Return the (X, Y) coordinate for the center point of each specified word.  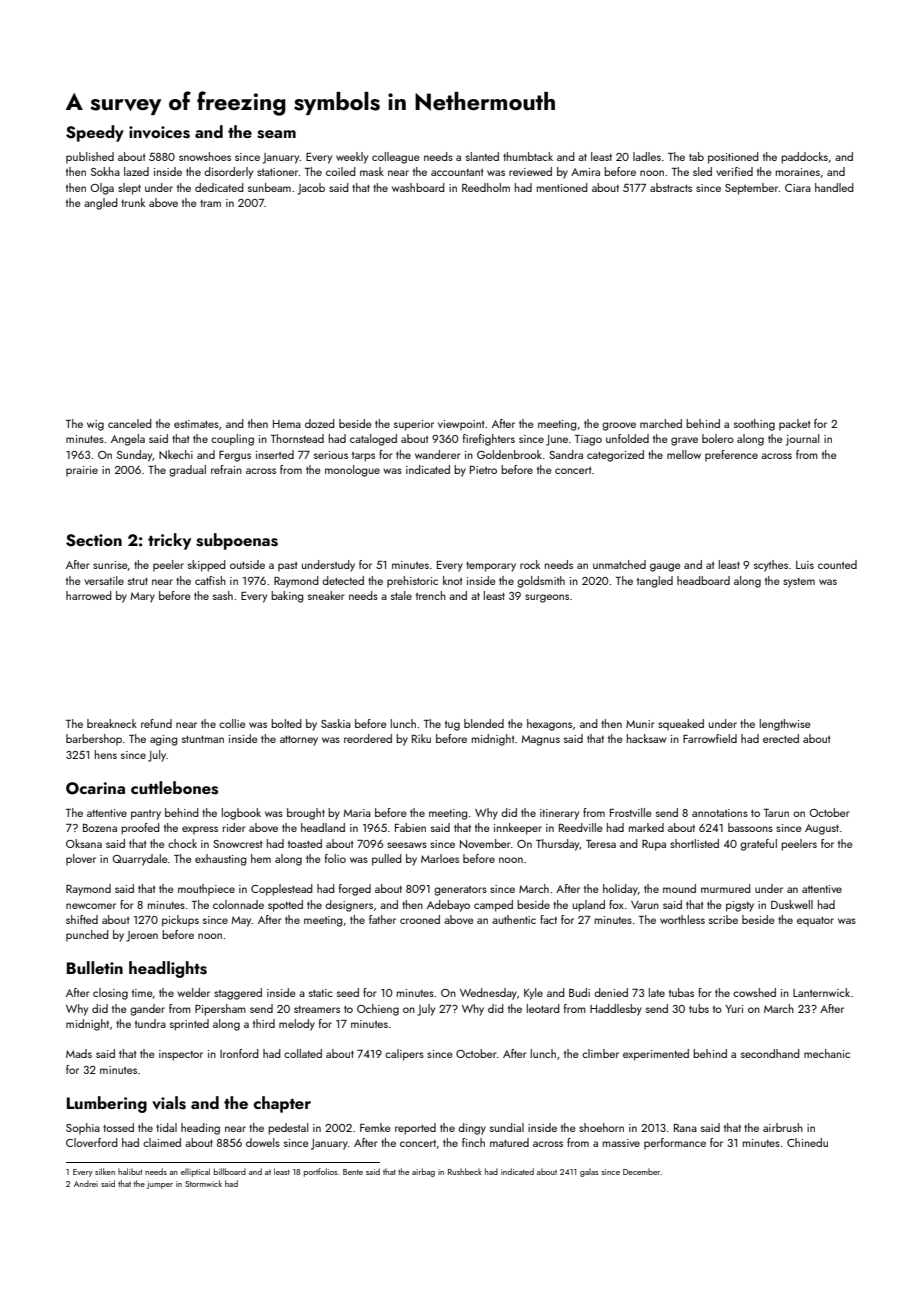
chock (182, 843)
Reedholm (486, 187)
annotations (720, 813)
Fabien (410, 827)
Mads (79, 1053)
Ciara (798, 188)
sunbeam (269, 187)
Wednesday (488, 994)
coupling (232, 440)
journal (802, 440)
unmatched (619, 564)
